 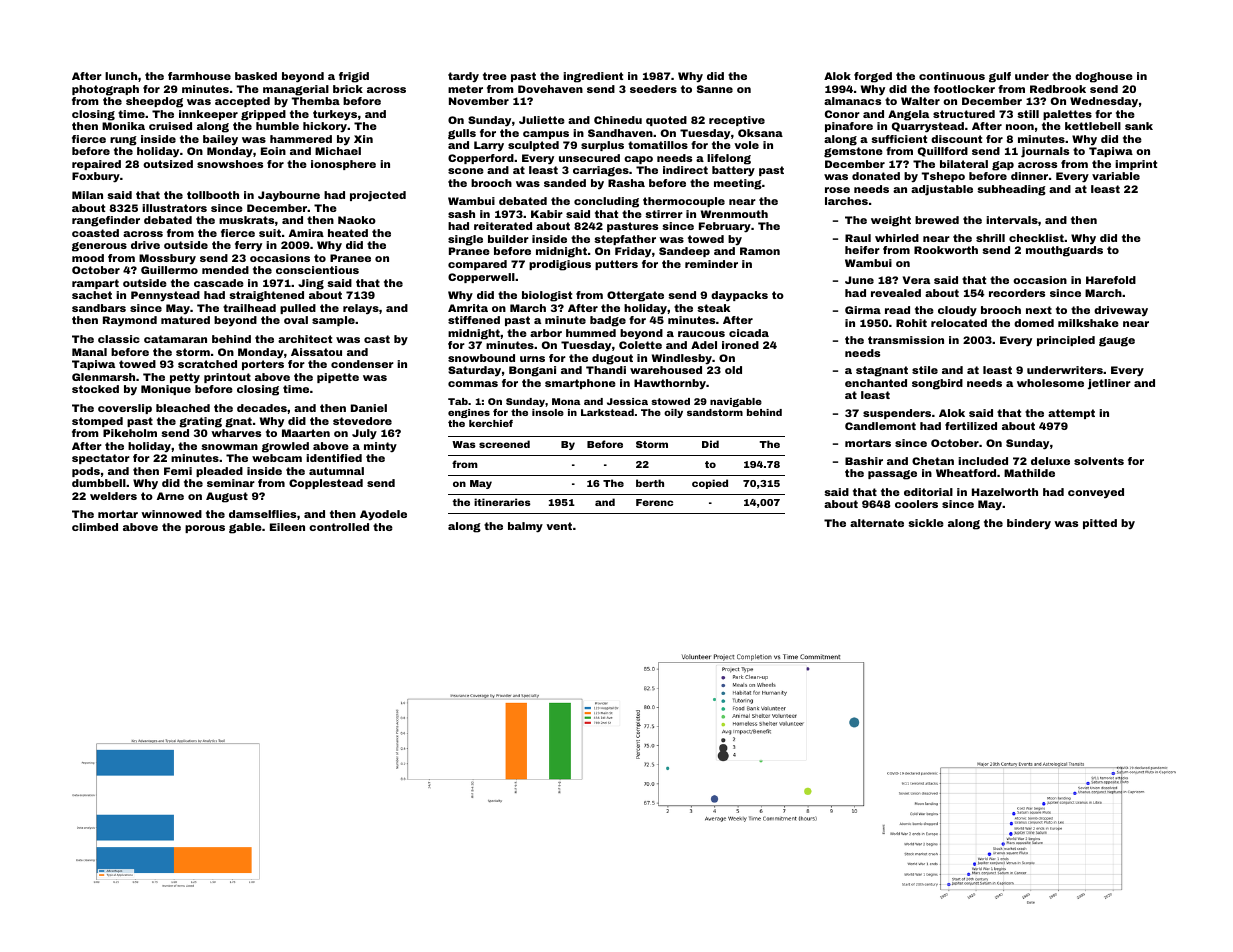 What do you see at coordinates (336, 471) in the screenshot?
I see `autumnal` at bounding box center [336, 471].
